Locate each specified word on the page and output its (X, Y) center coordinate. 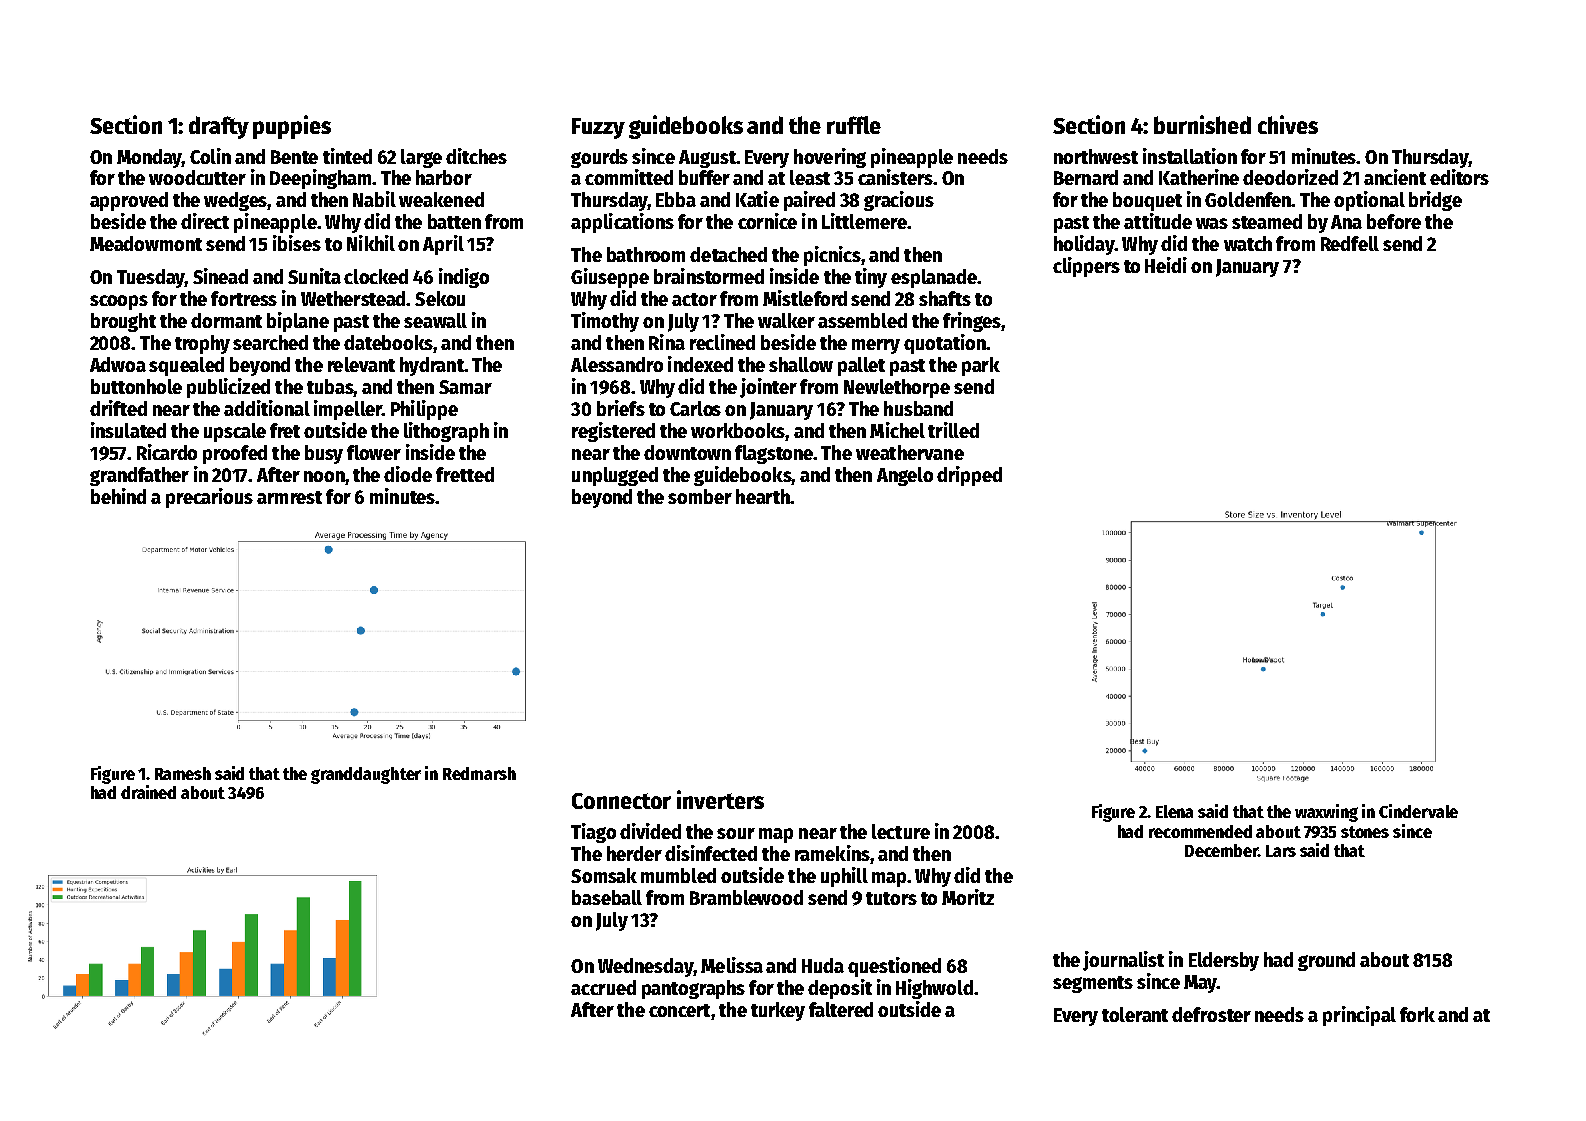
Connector (621, 801)
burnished (1202, 124)
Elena (1174, 811)
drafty (219, 127)
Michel (897, 430)
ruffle (854, 125)
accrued (603, 987)
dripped (969, 476)
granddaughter (366, 775)
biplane (298, 322)
